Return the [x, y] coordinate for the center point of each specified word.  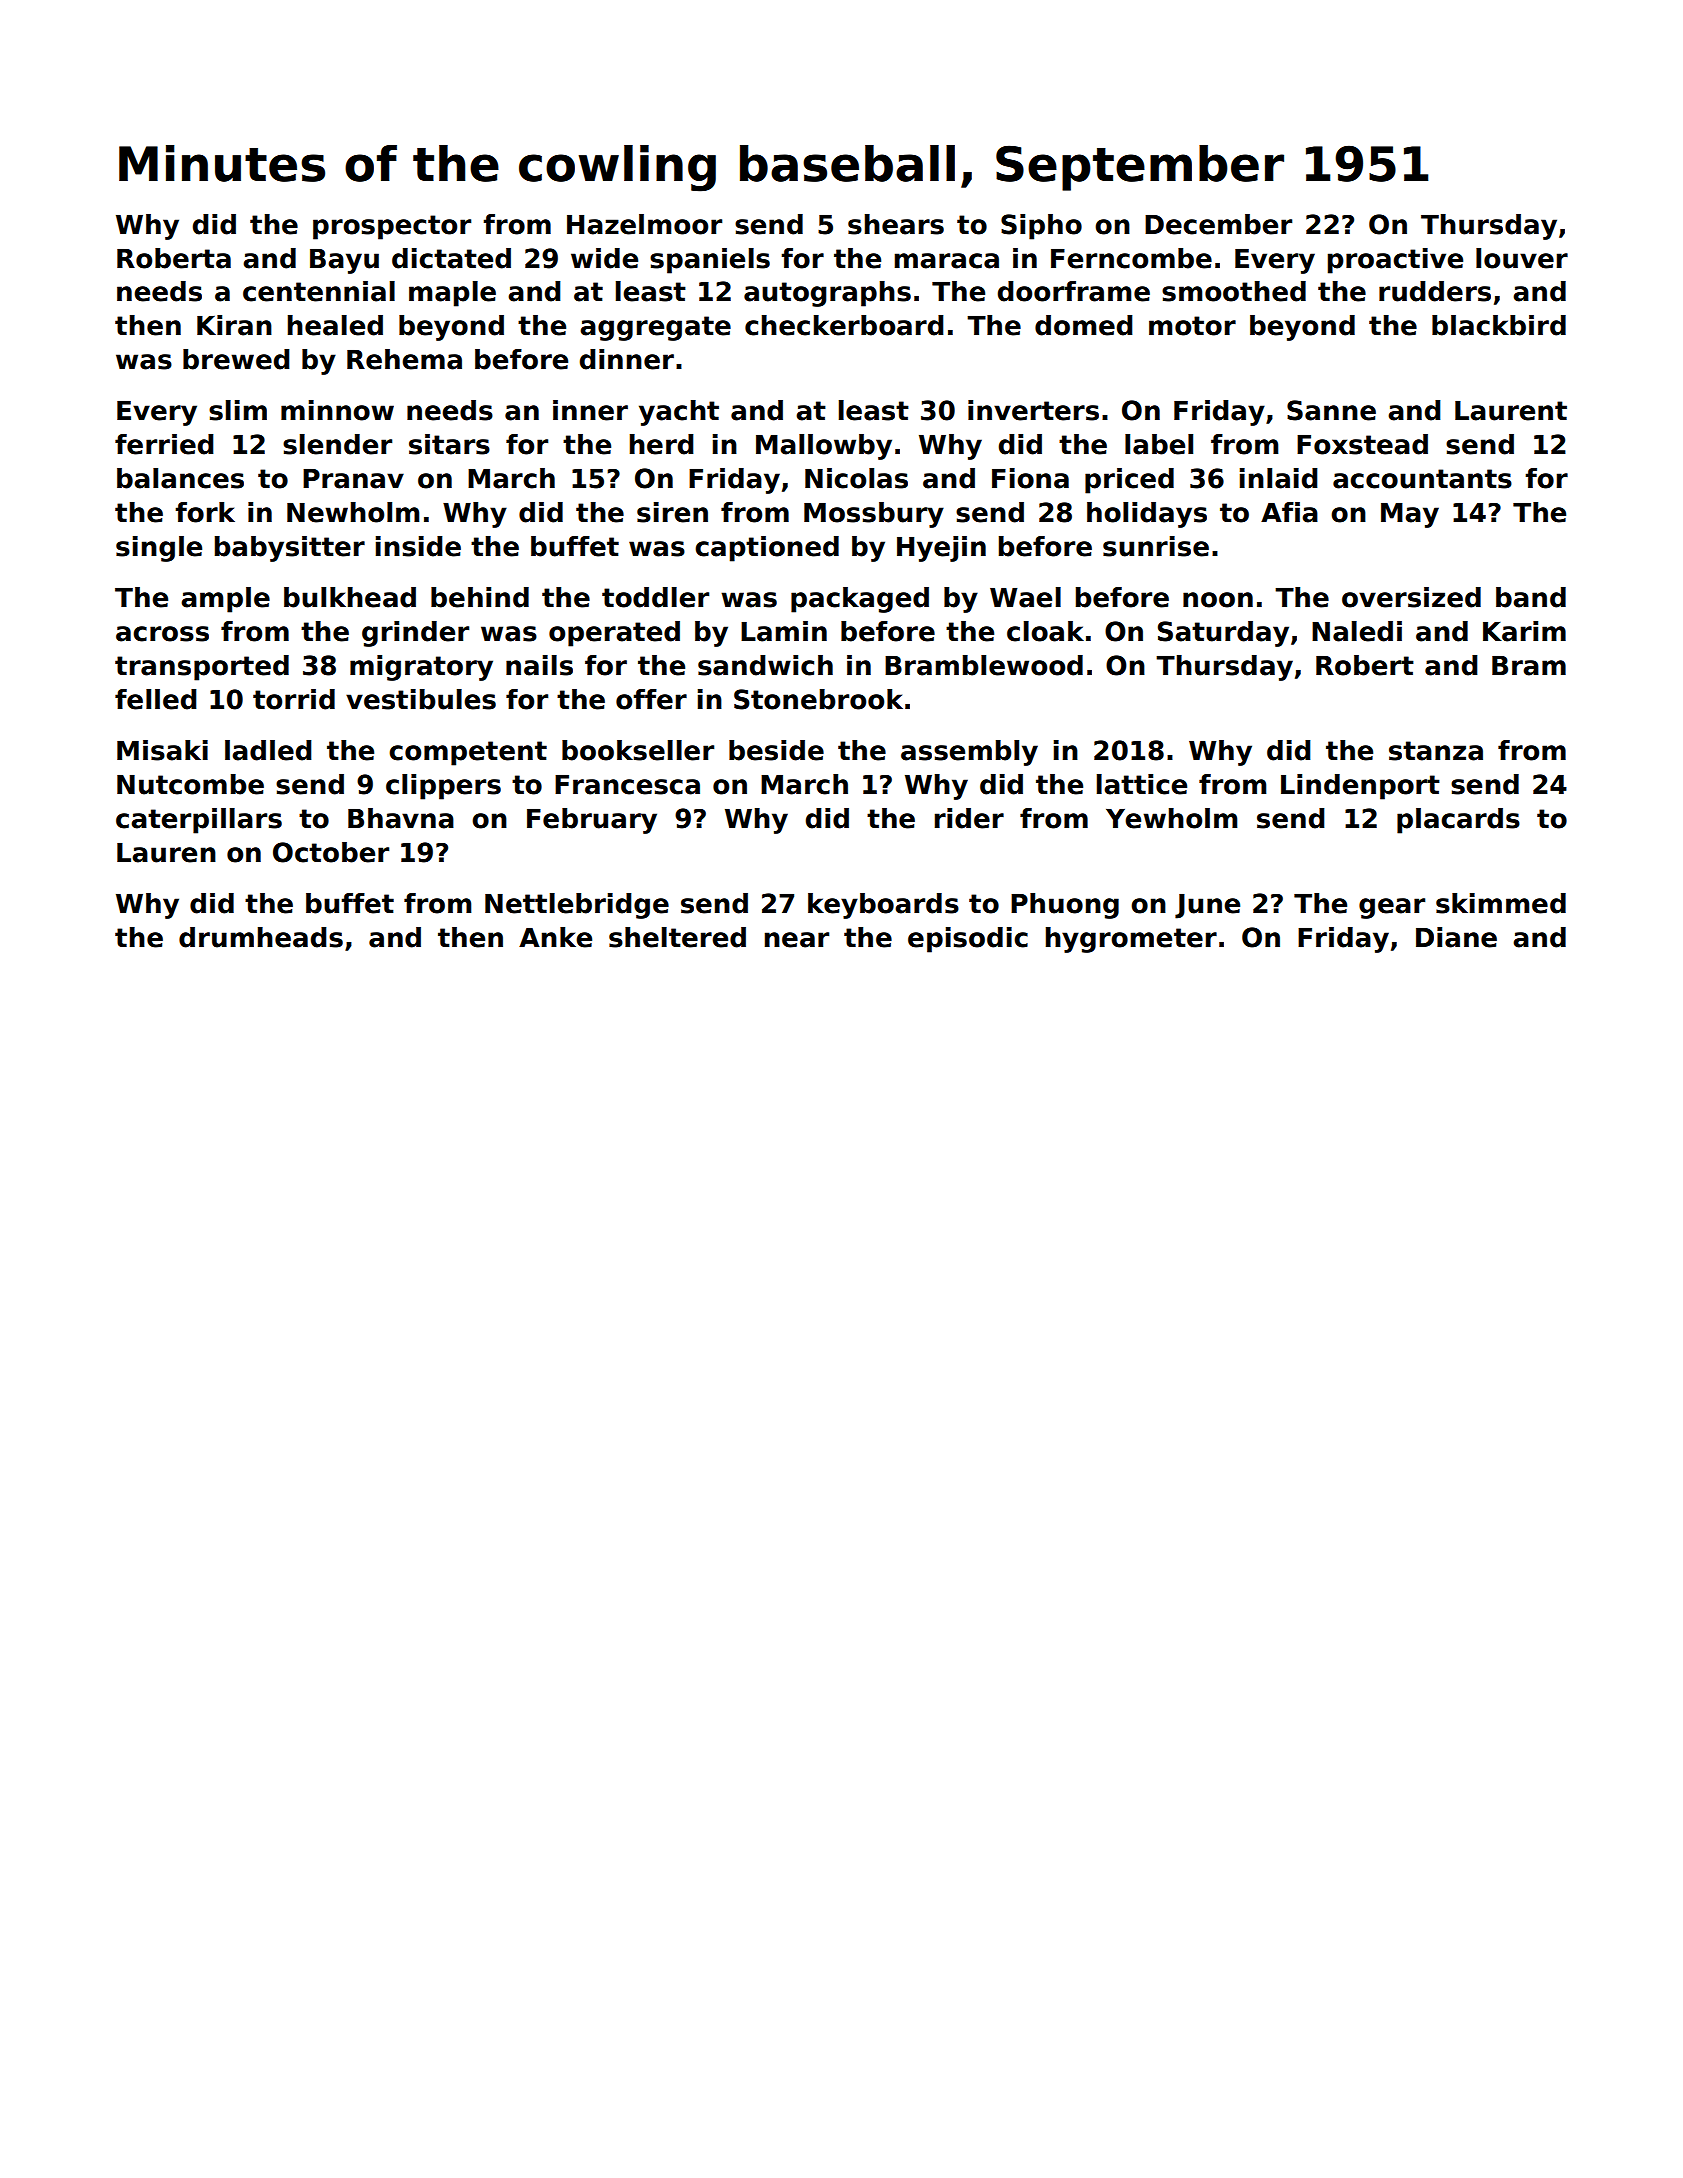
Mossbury [874, 515]
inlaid [1279, 478]
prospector [392, 227]
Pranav [353, 479]
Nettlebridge [577, 906]
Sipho [1041, 227]
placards [1458, 821]
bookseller [638, 750]
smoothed [1234, 291]
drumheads [261, 937]
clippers [443, 787]
